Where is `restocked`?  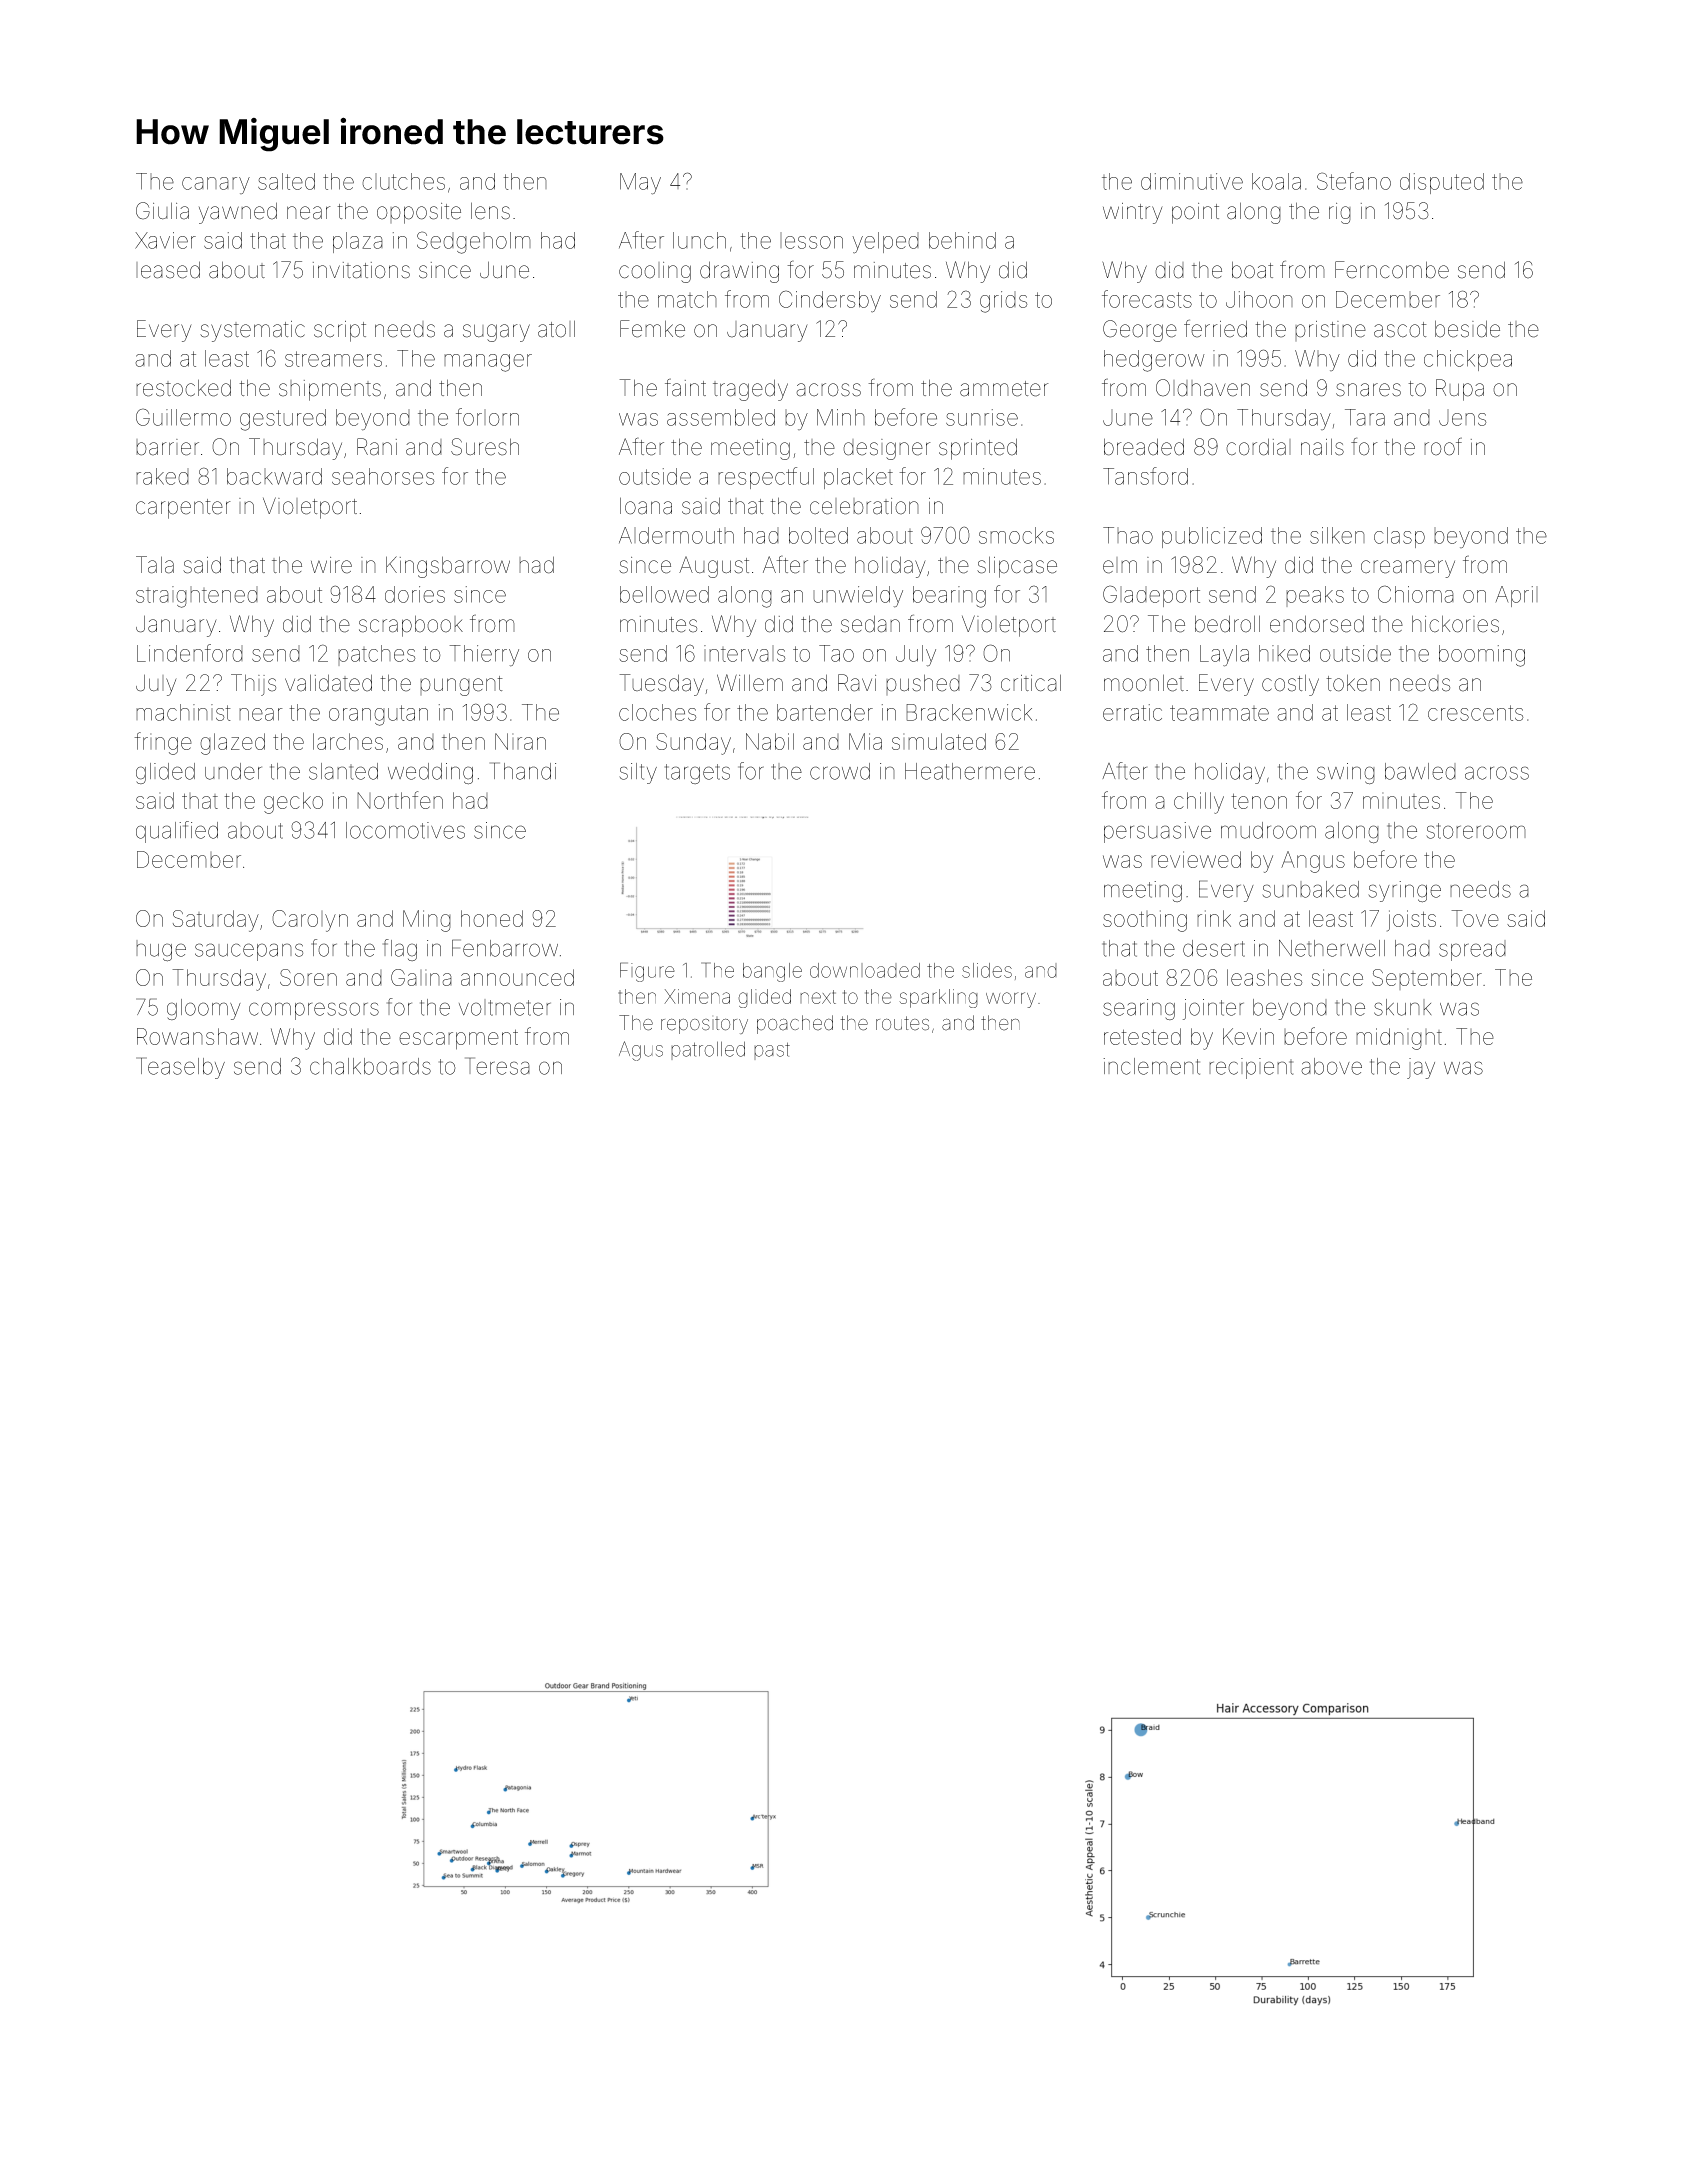
restocked is located at coordinates (183, 388).
